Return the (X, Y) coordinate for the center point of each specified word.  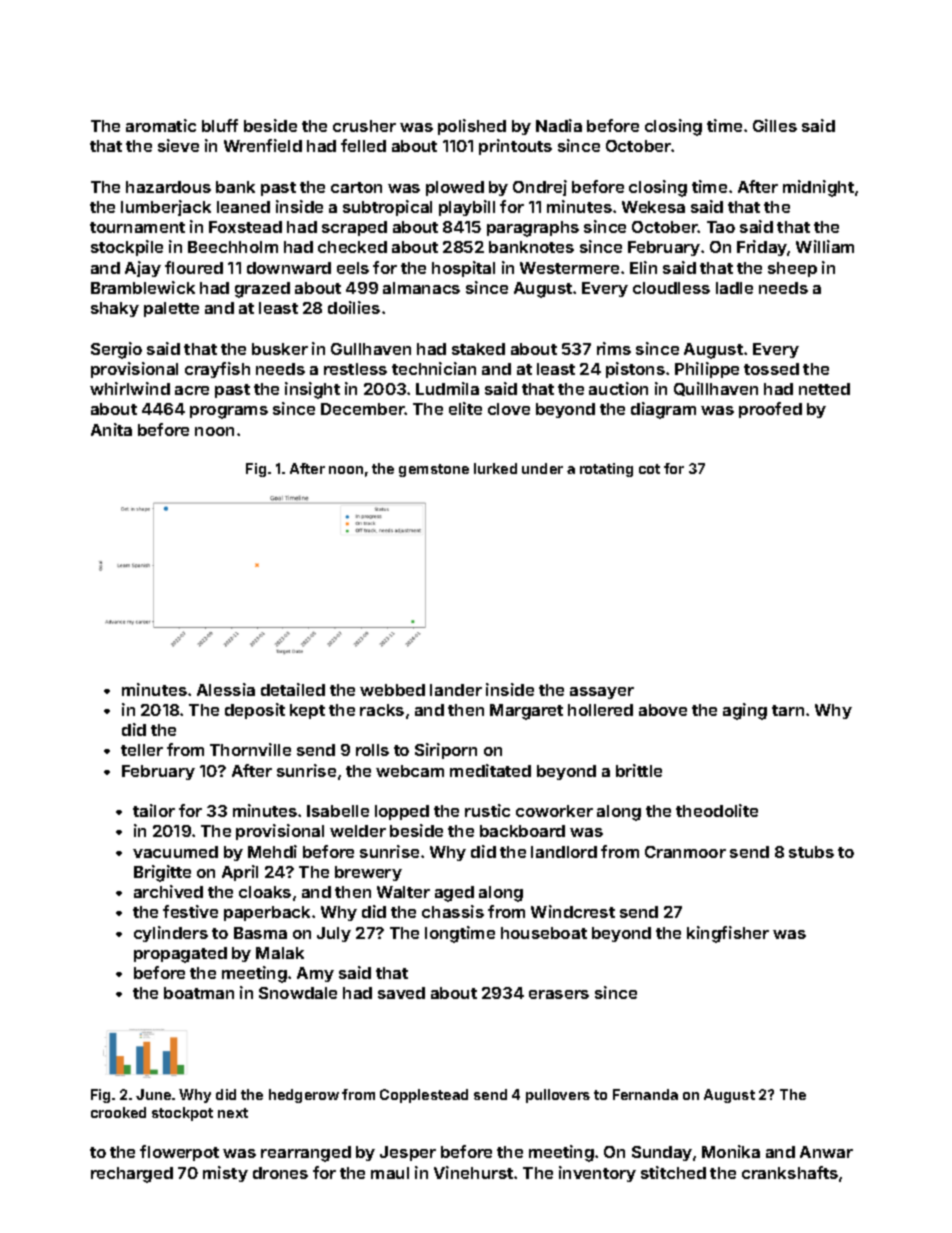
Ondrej (540, 188)
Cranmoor (685, 852)
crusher (364, 126)
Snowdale (298, 993)
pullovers (558, 1096)
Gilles (775, 125)
